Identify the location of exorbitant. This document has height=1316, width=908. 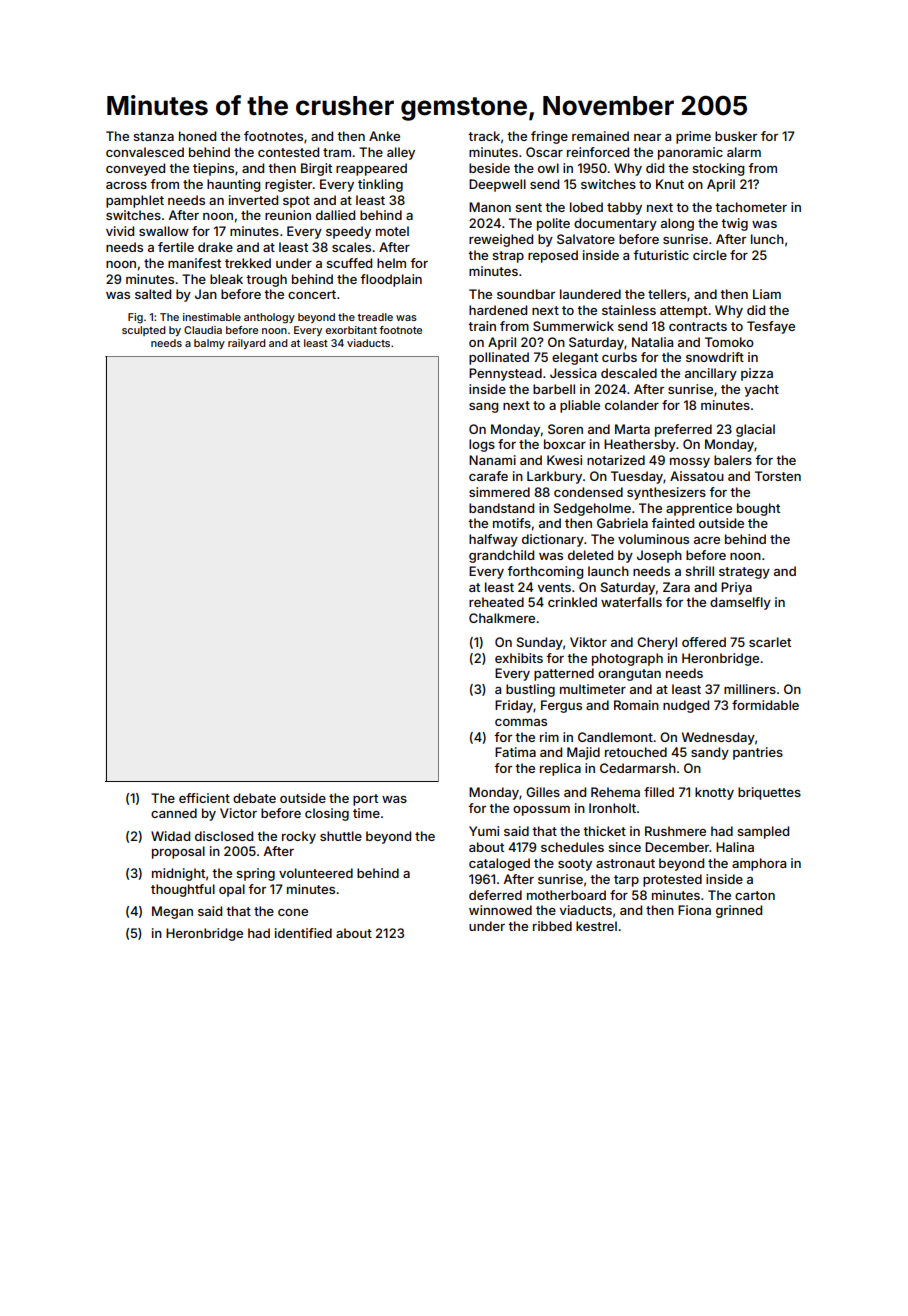
(351, 330).
